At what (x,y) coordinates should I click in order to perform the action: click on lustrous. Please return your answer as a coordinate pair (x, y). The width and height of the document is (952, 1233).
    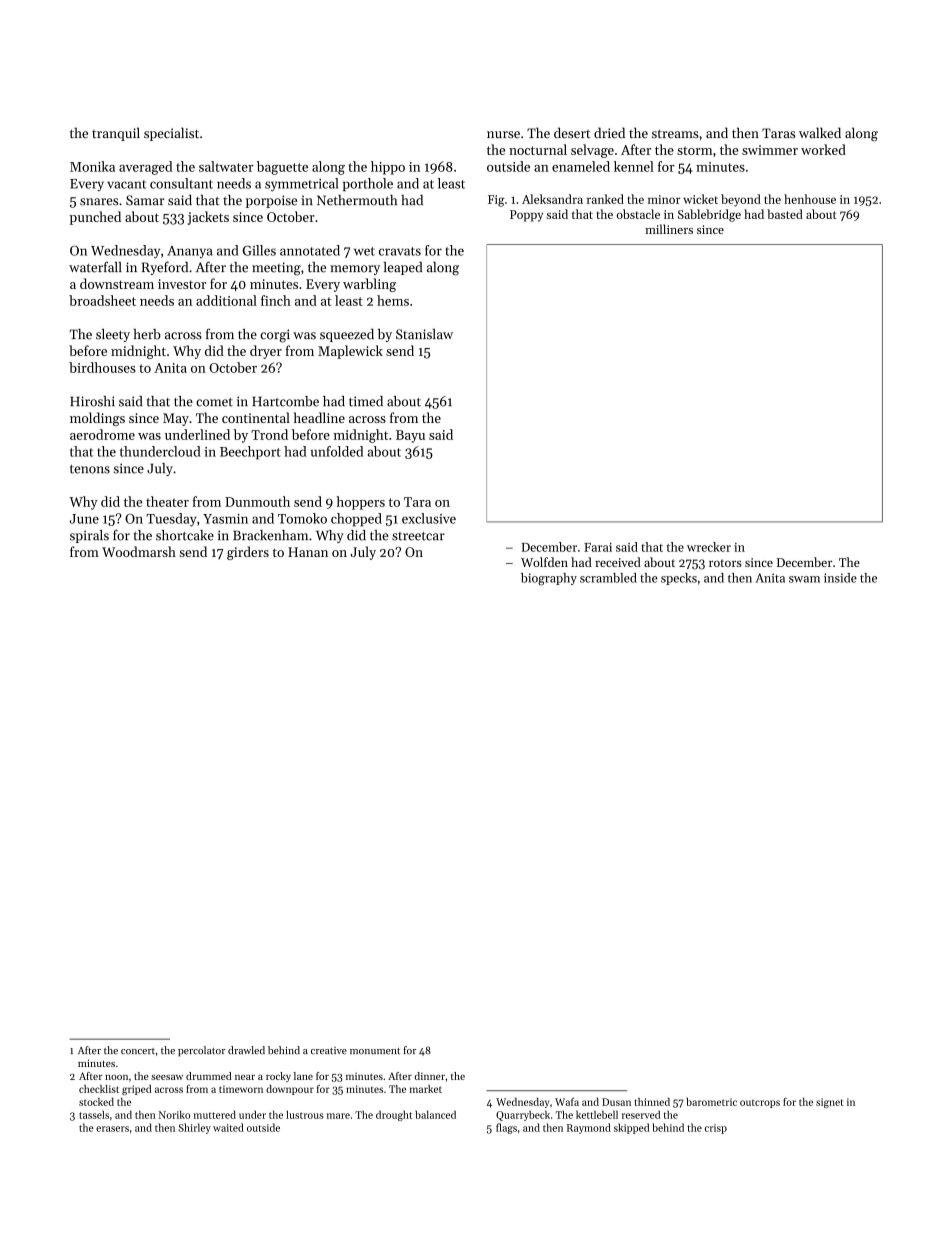
    Looking at the image, I should click on (304, 1115).
